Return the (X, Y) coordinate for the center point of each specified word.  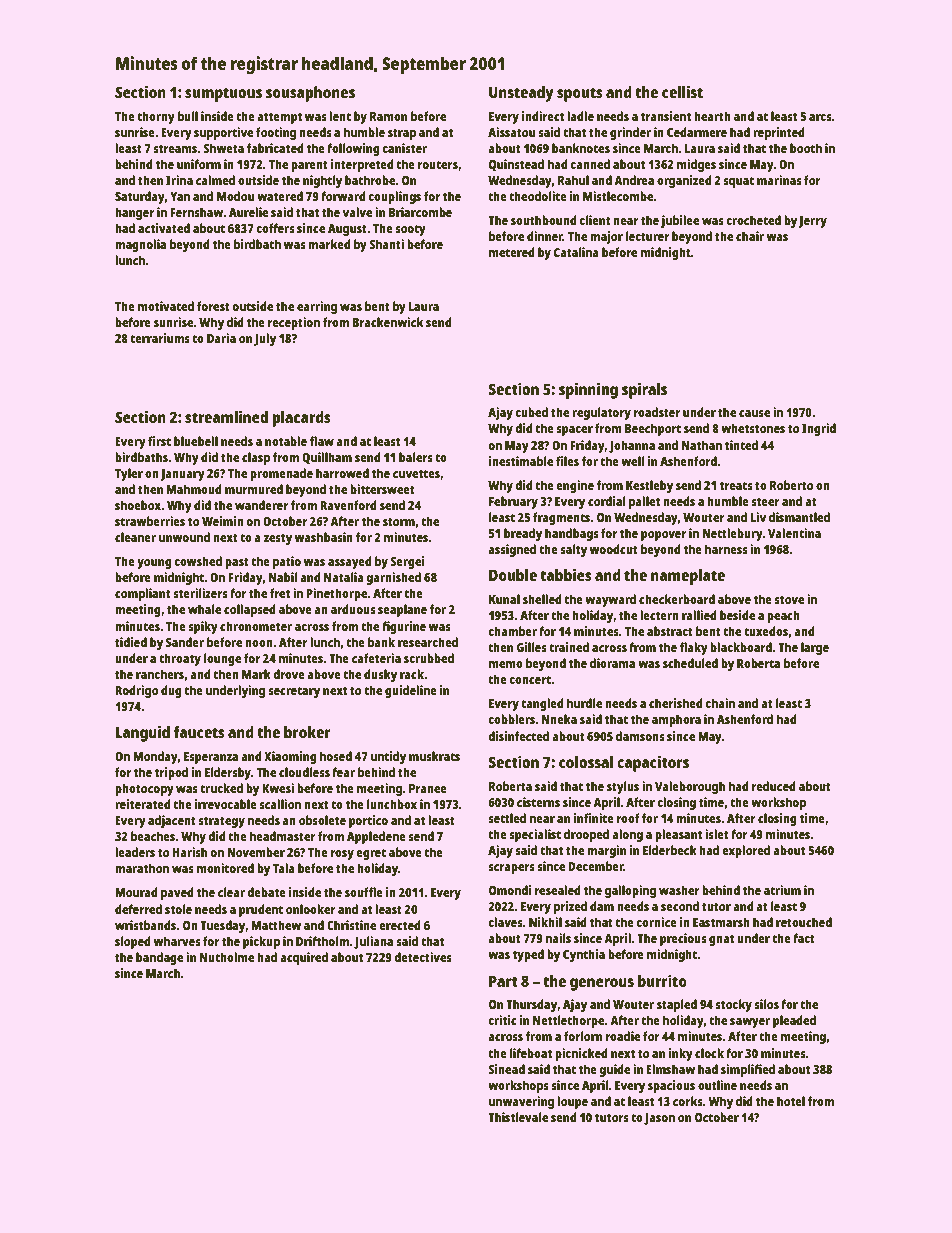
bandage (159, 958)
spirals (644, 391)
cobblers (512, 719)
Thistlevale (518, 1117)
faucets (199, 732)
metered (512, 252)
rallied (699, 615)
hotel (791, 1101)
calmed (215, 180)
